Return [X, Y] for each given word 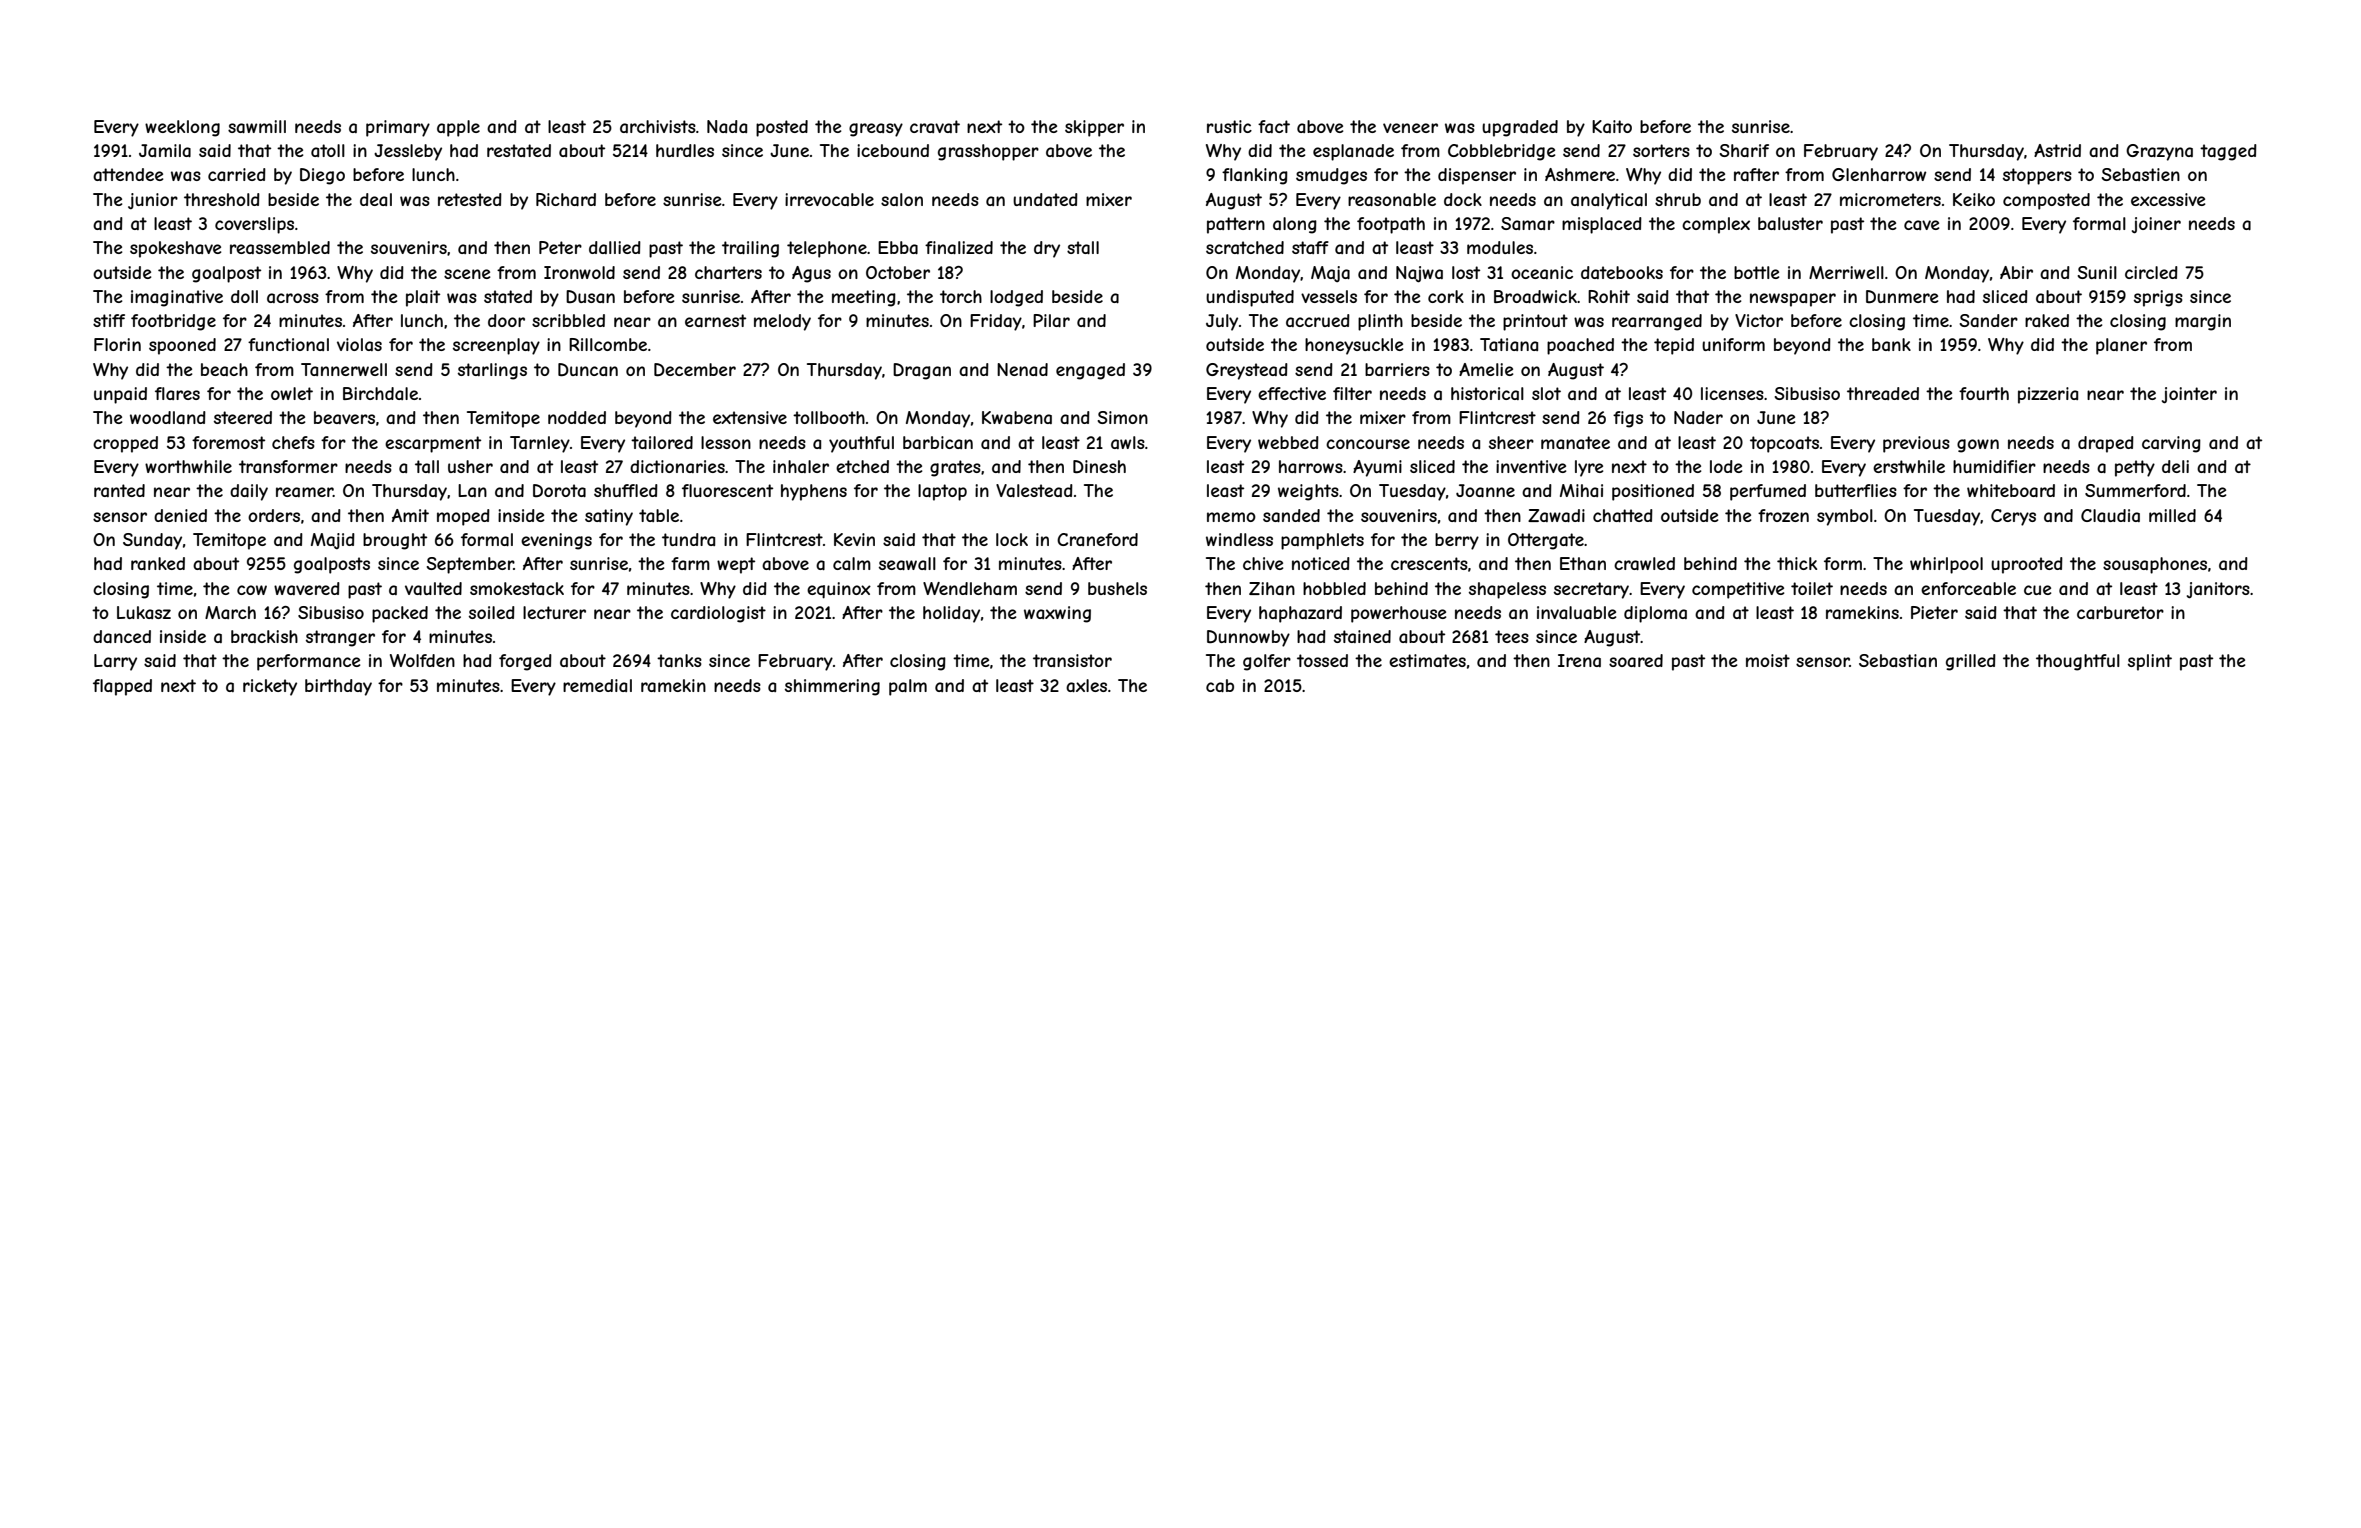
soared [1636, 660]
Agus [811, 274]
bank [1891, 344]
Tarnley [540, 444]
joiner [2156, 225]
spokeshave [175, 249]
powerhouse [1398, 614]
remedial [597, 685]
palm [908, 687]
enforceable [1968, 588]
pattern [1236, 225]
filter [1352, 393]
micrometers [1890, 199]
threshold [222, 199]
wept [736, 565]
